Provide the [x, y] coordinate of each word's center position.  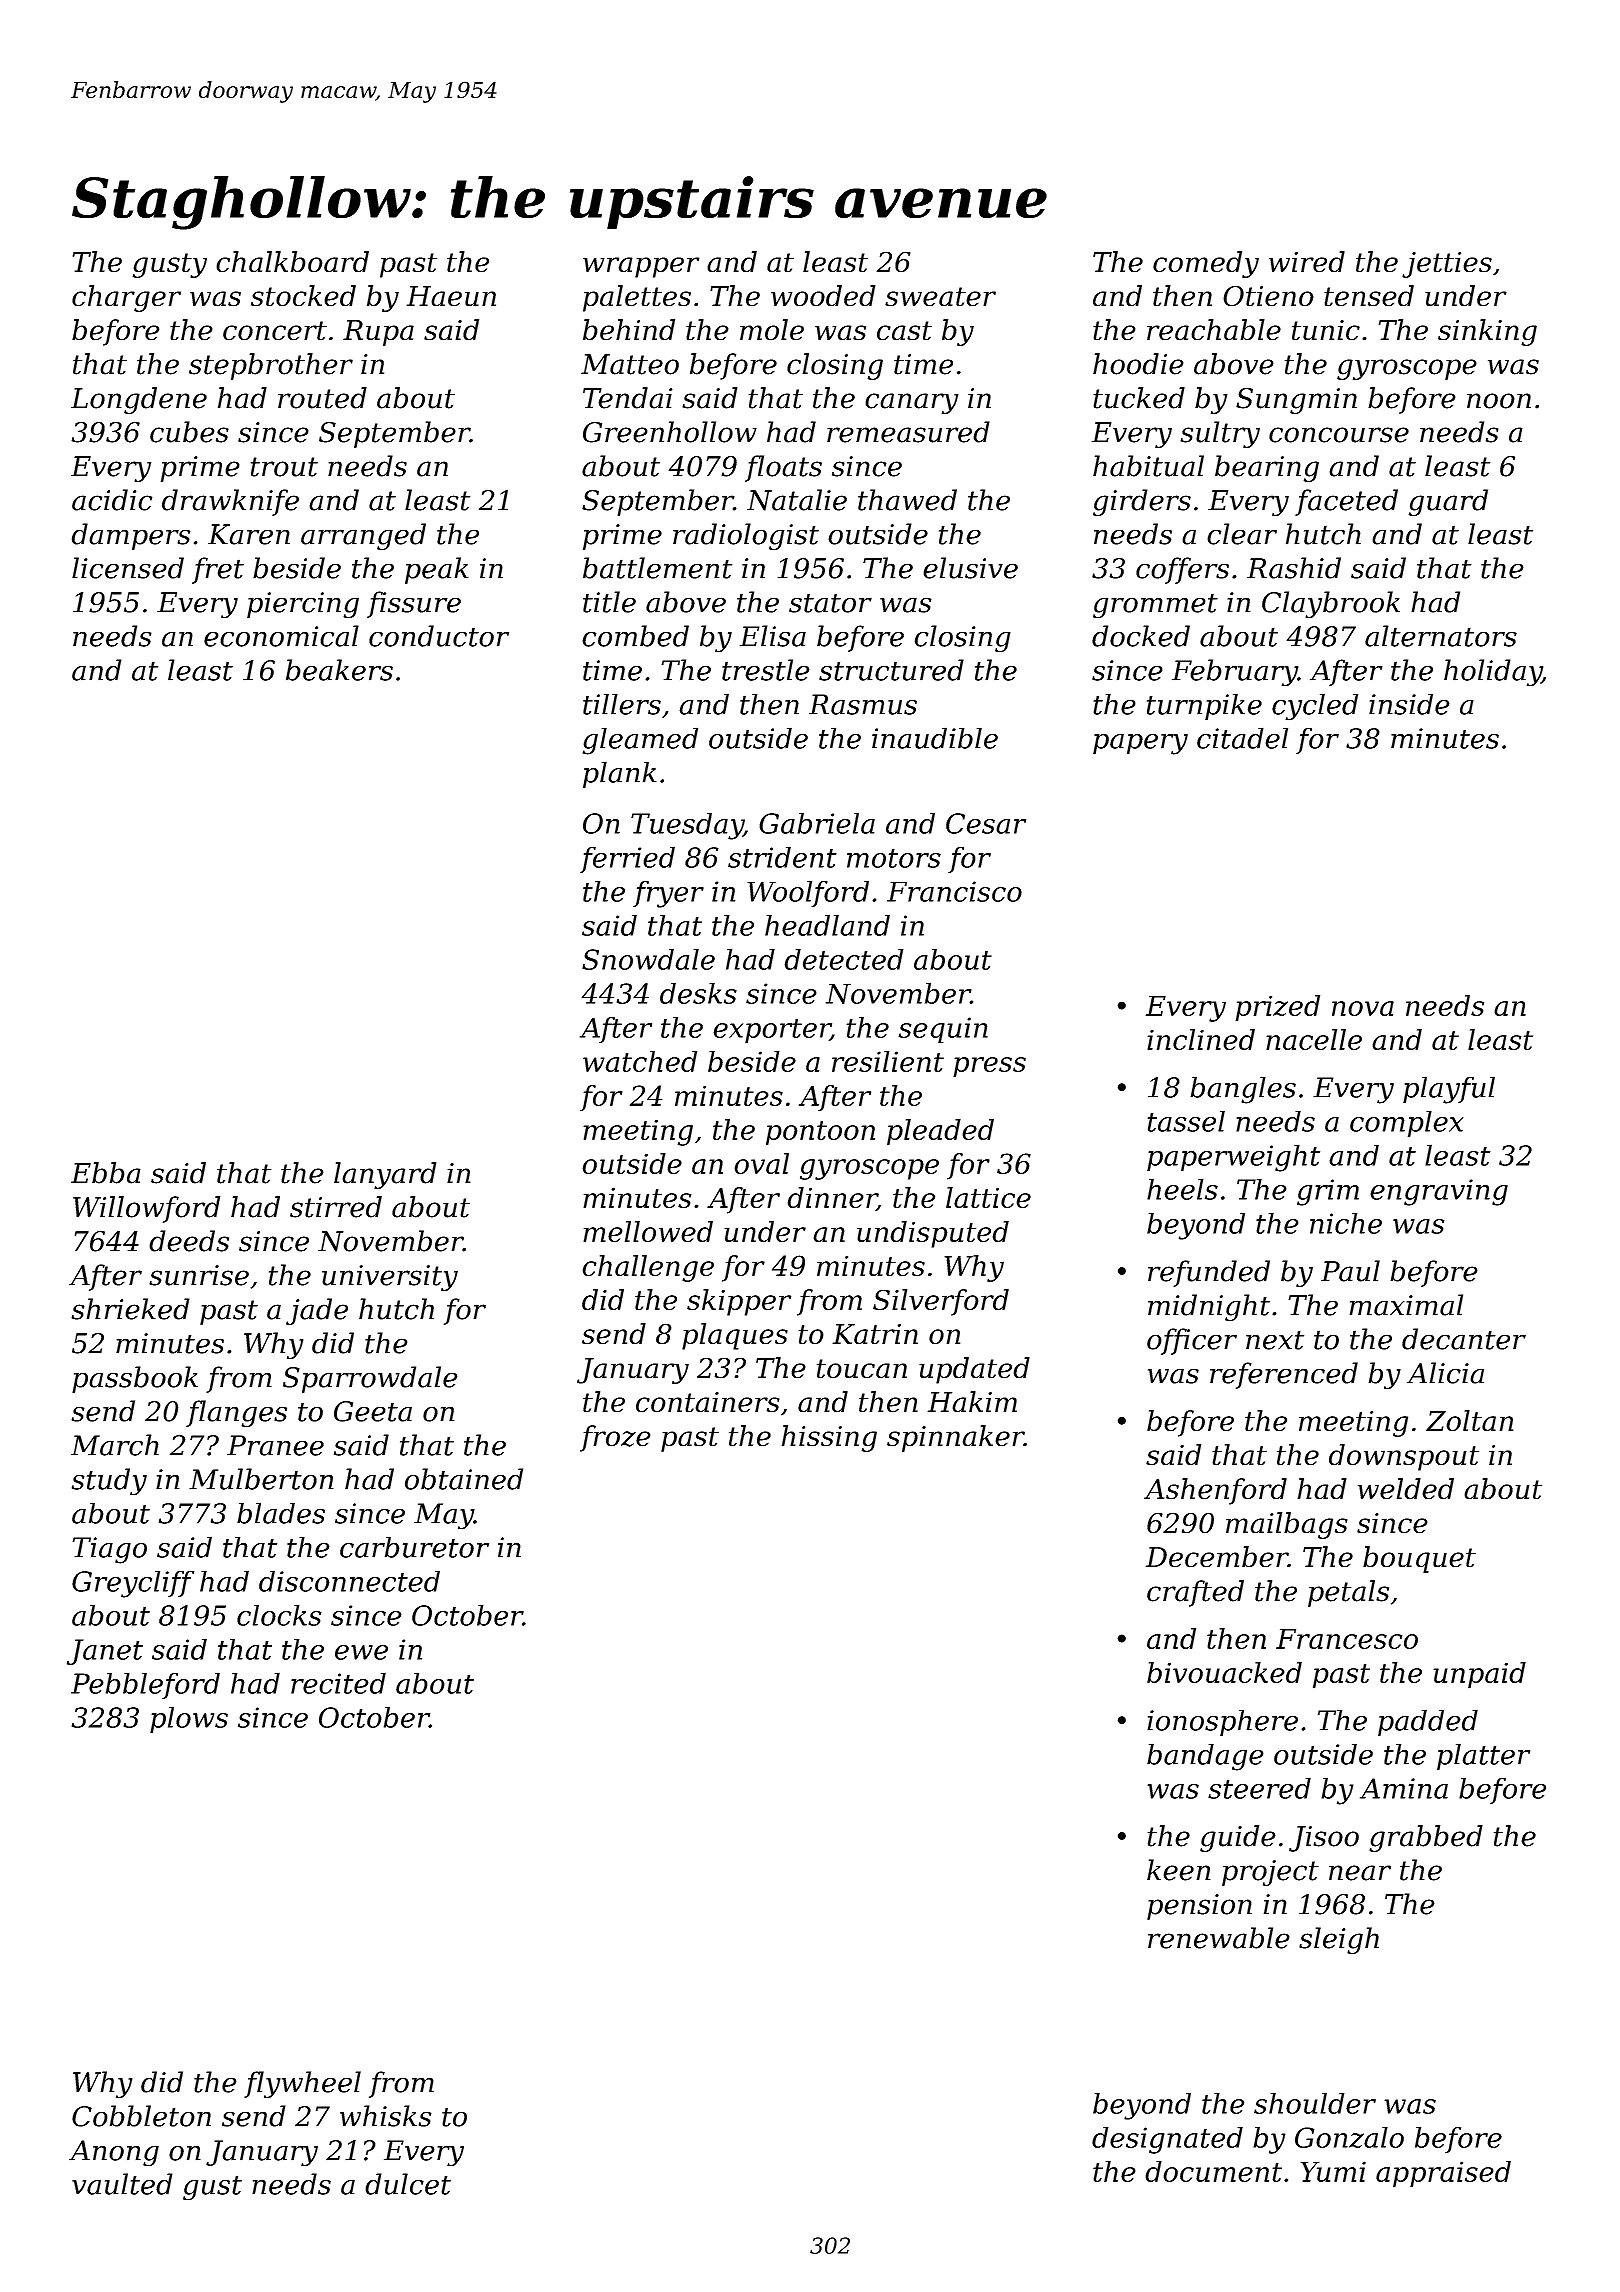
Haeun [451, 296]
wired [1307, 262]
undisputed [933, 1234]
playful [1449, 1090]
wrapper [641, 267]
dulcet [408, 2184]
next [1275, 1340]
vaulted [122, 2184]
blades [281, 1513]
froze [615, 1438]
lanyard [385, 1175]
